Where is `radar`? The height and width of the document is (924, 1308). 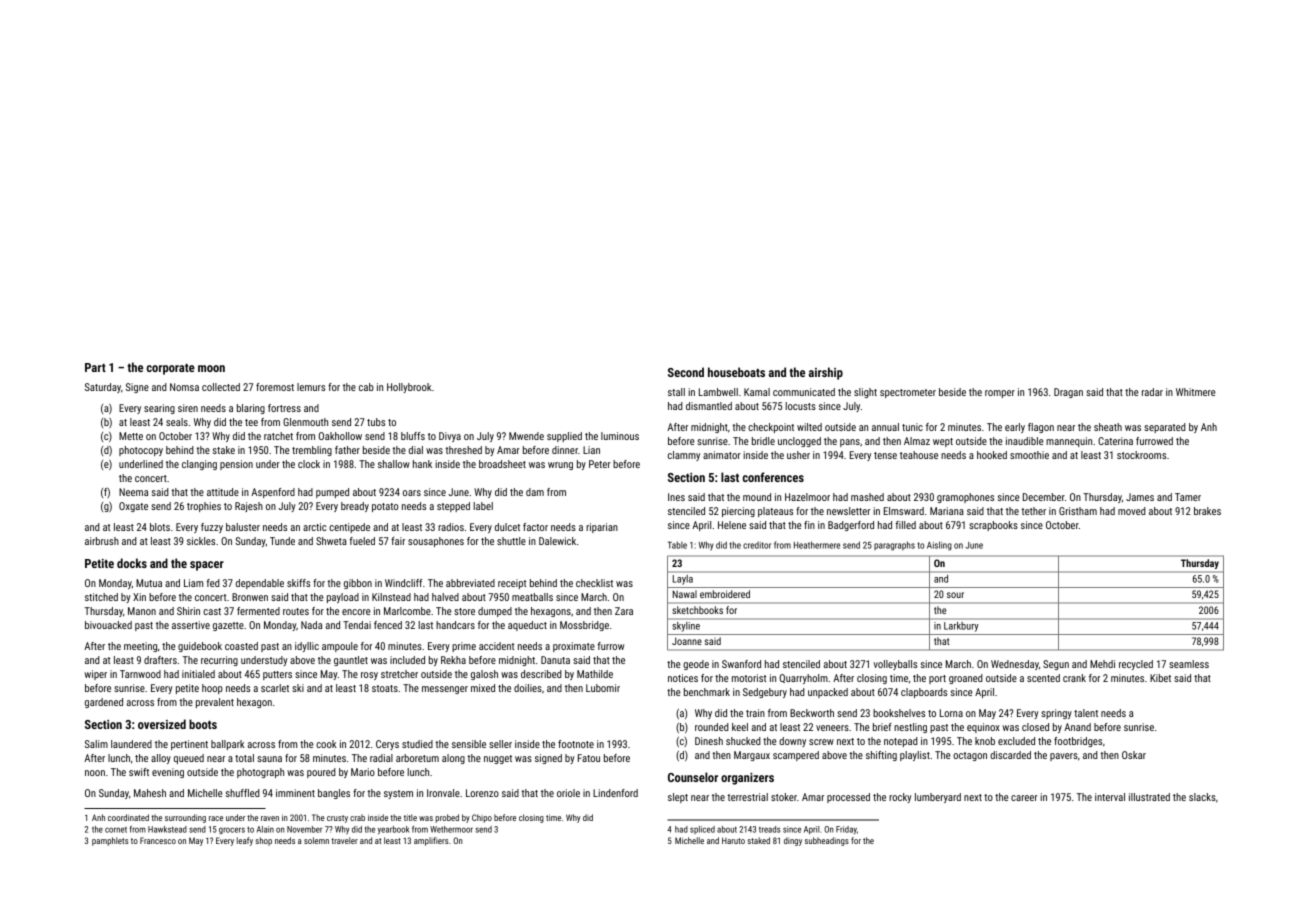
radar is located at coordinates (1152, 392).
